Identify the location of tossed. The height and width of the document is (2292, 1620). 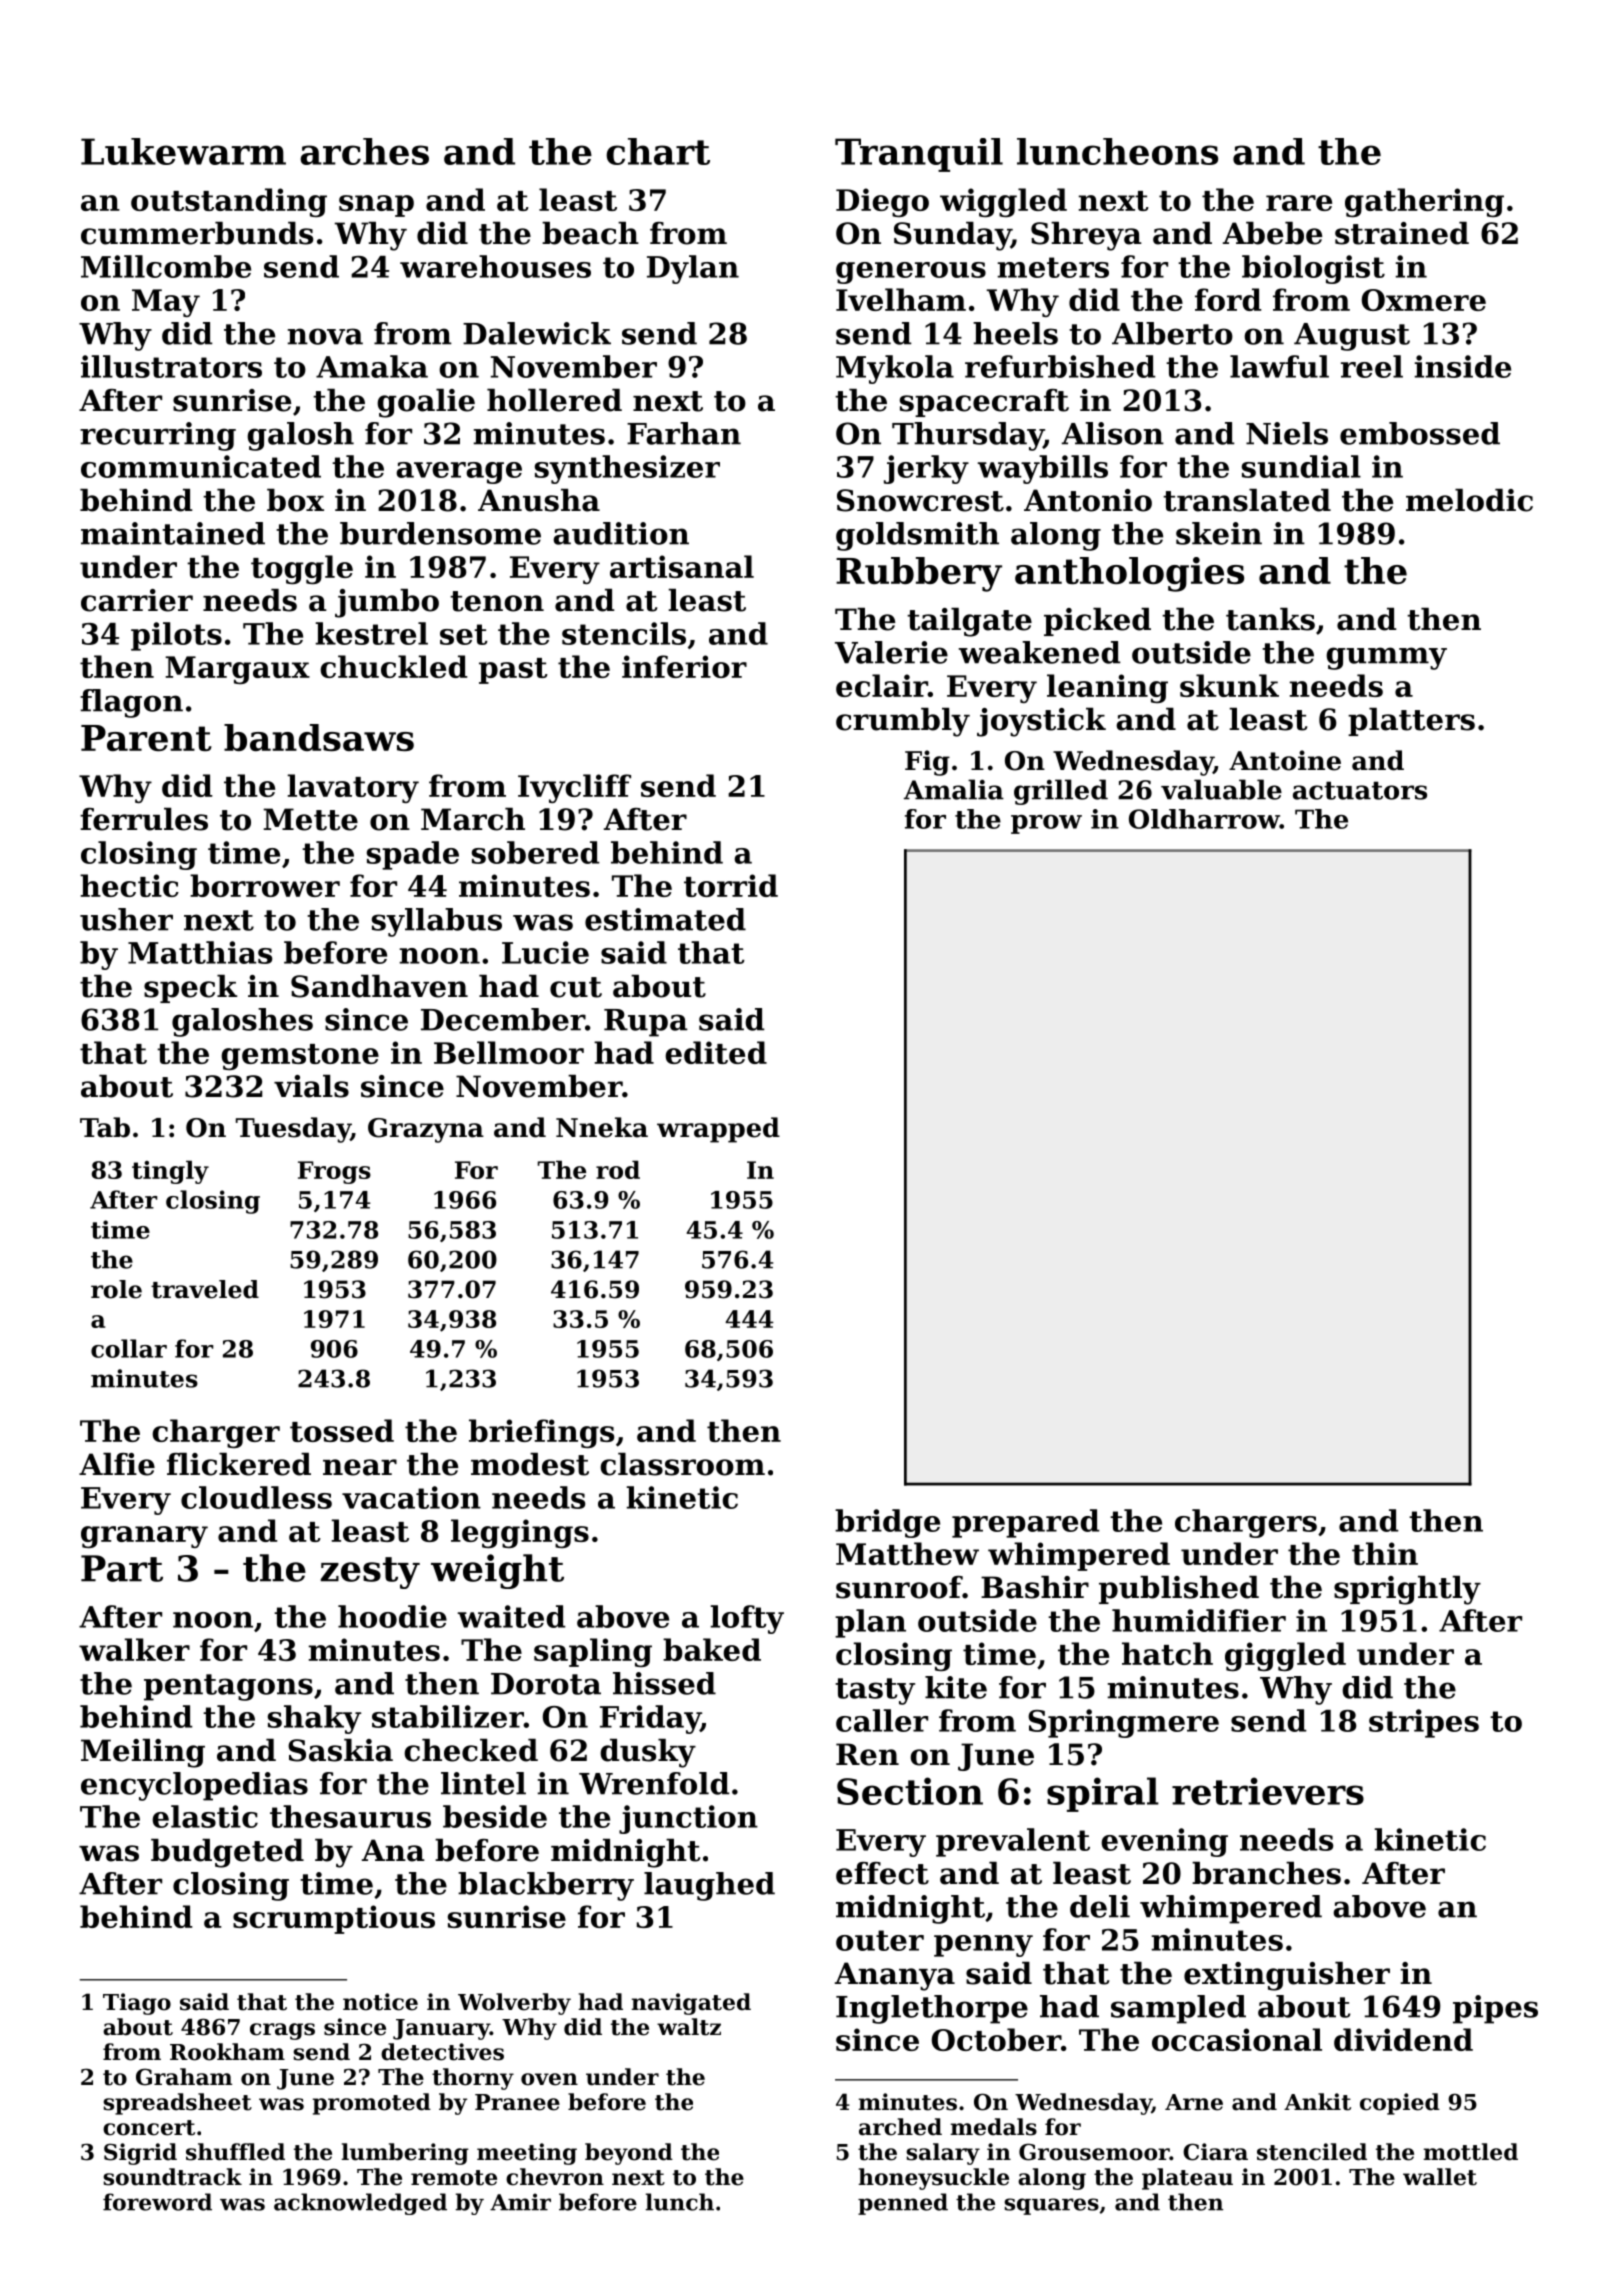
(342, 1430).
